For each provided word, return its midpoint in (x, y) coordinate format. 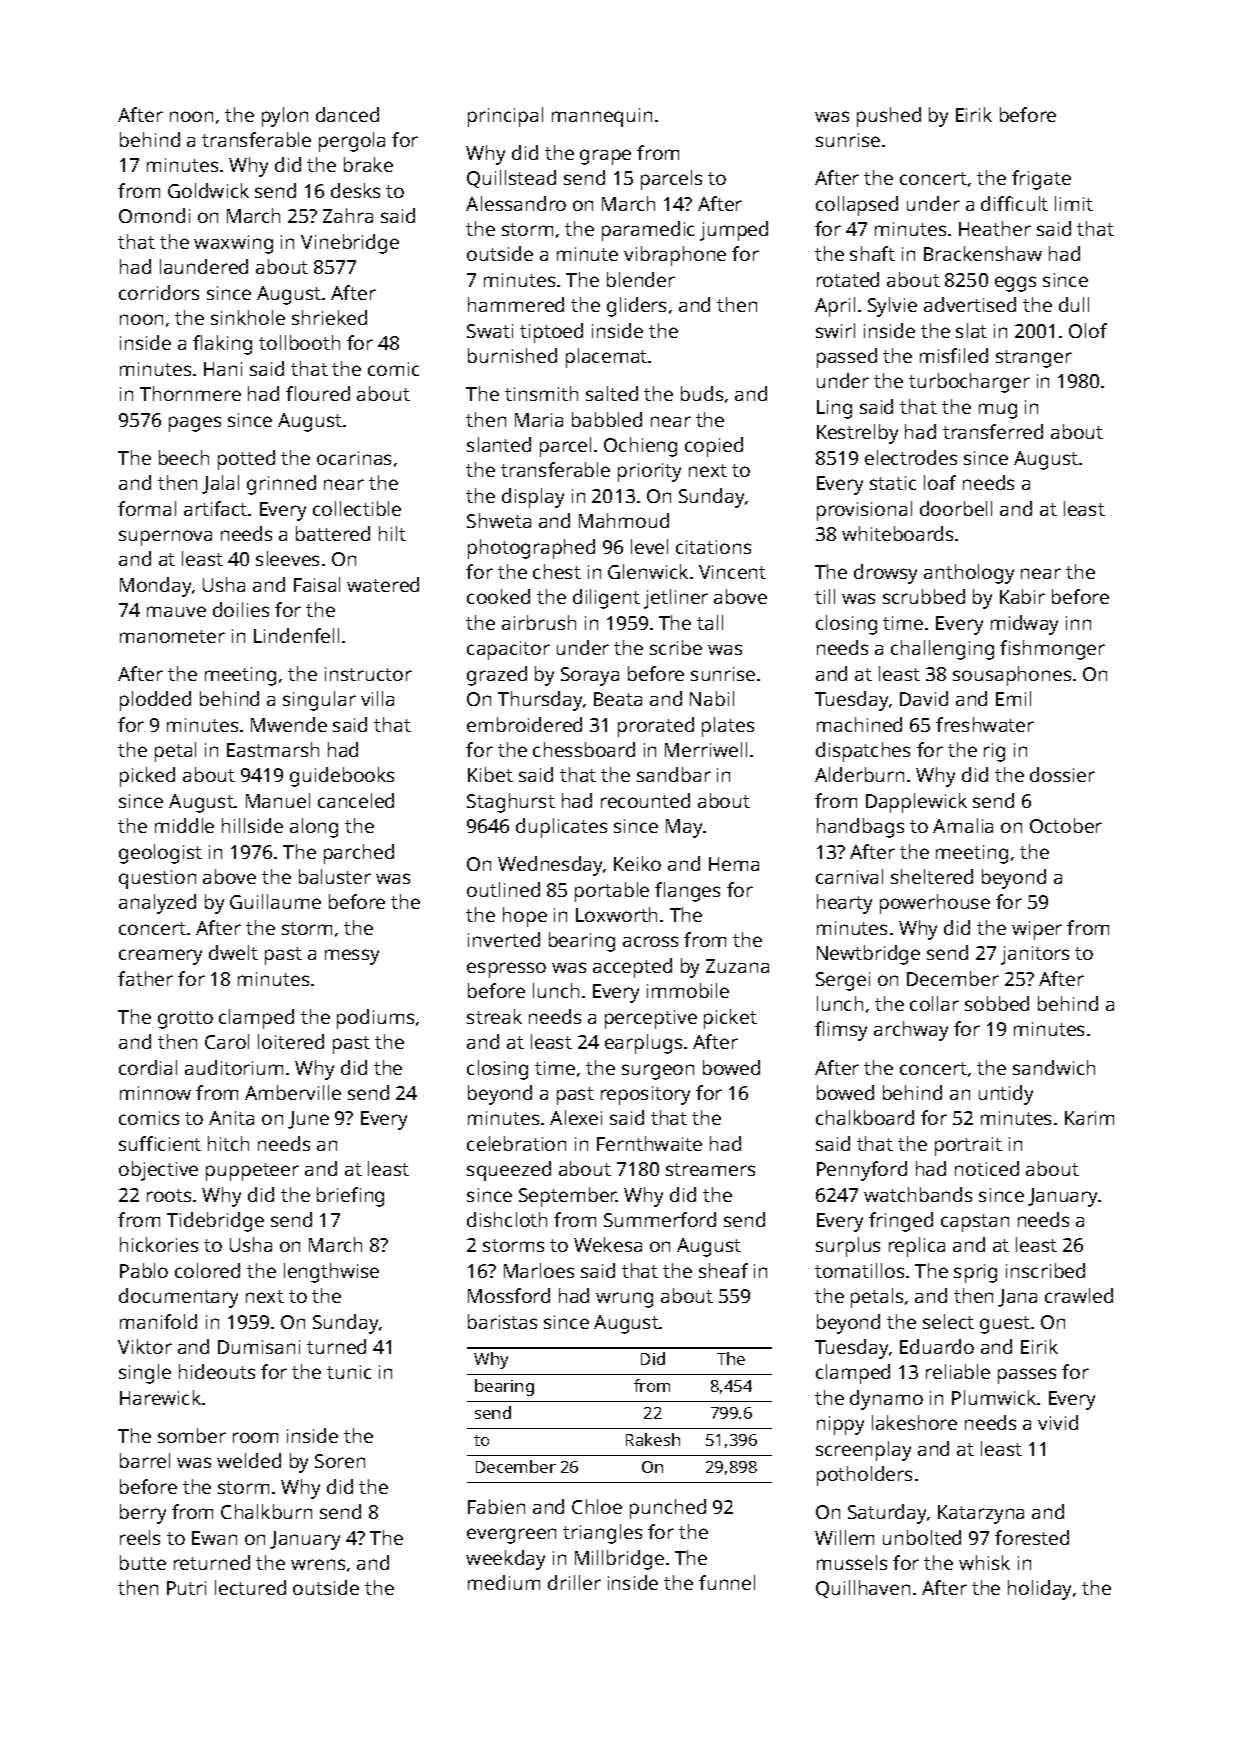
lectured (250, 1587)
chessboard (584, 749)
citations (713, 547)
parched (359, 854)
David (924, 698)
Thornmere (190, 393)
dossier (1062, 774)
